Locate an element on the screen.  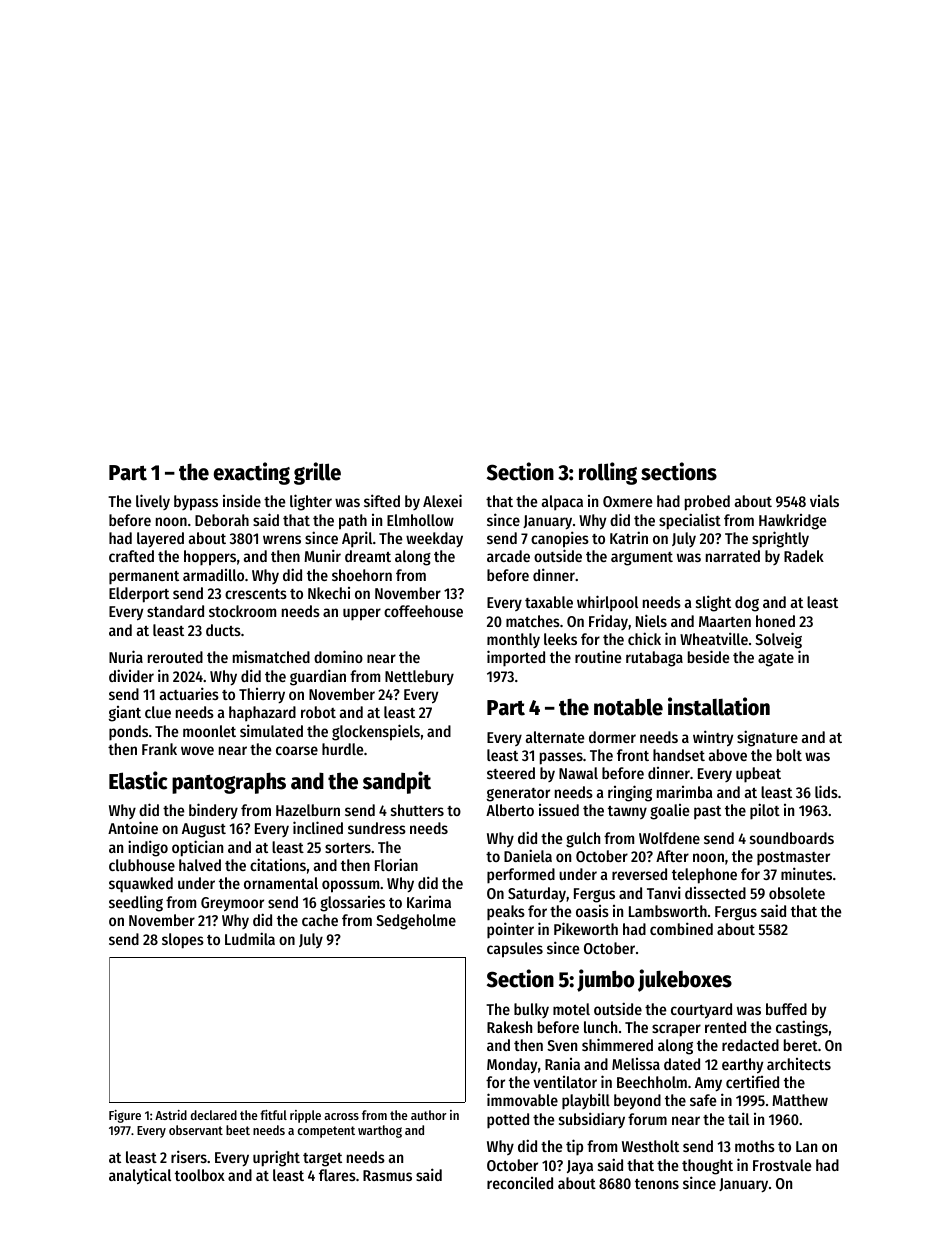
Florian is located at coordinates (396, 864).
